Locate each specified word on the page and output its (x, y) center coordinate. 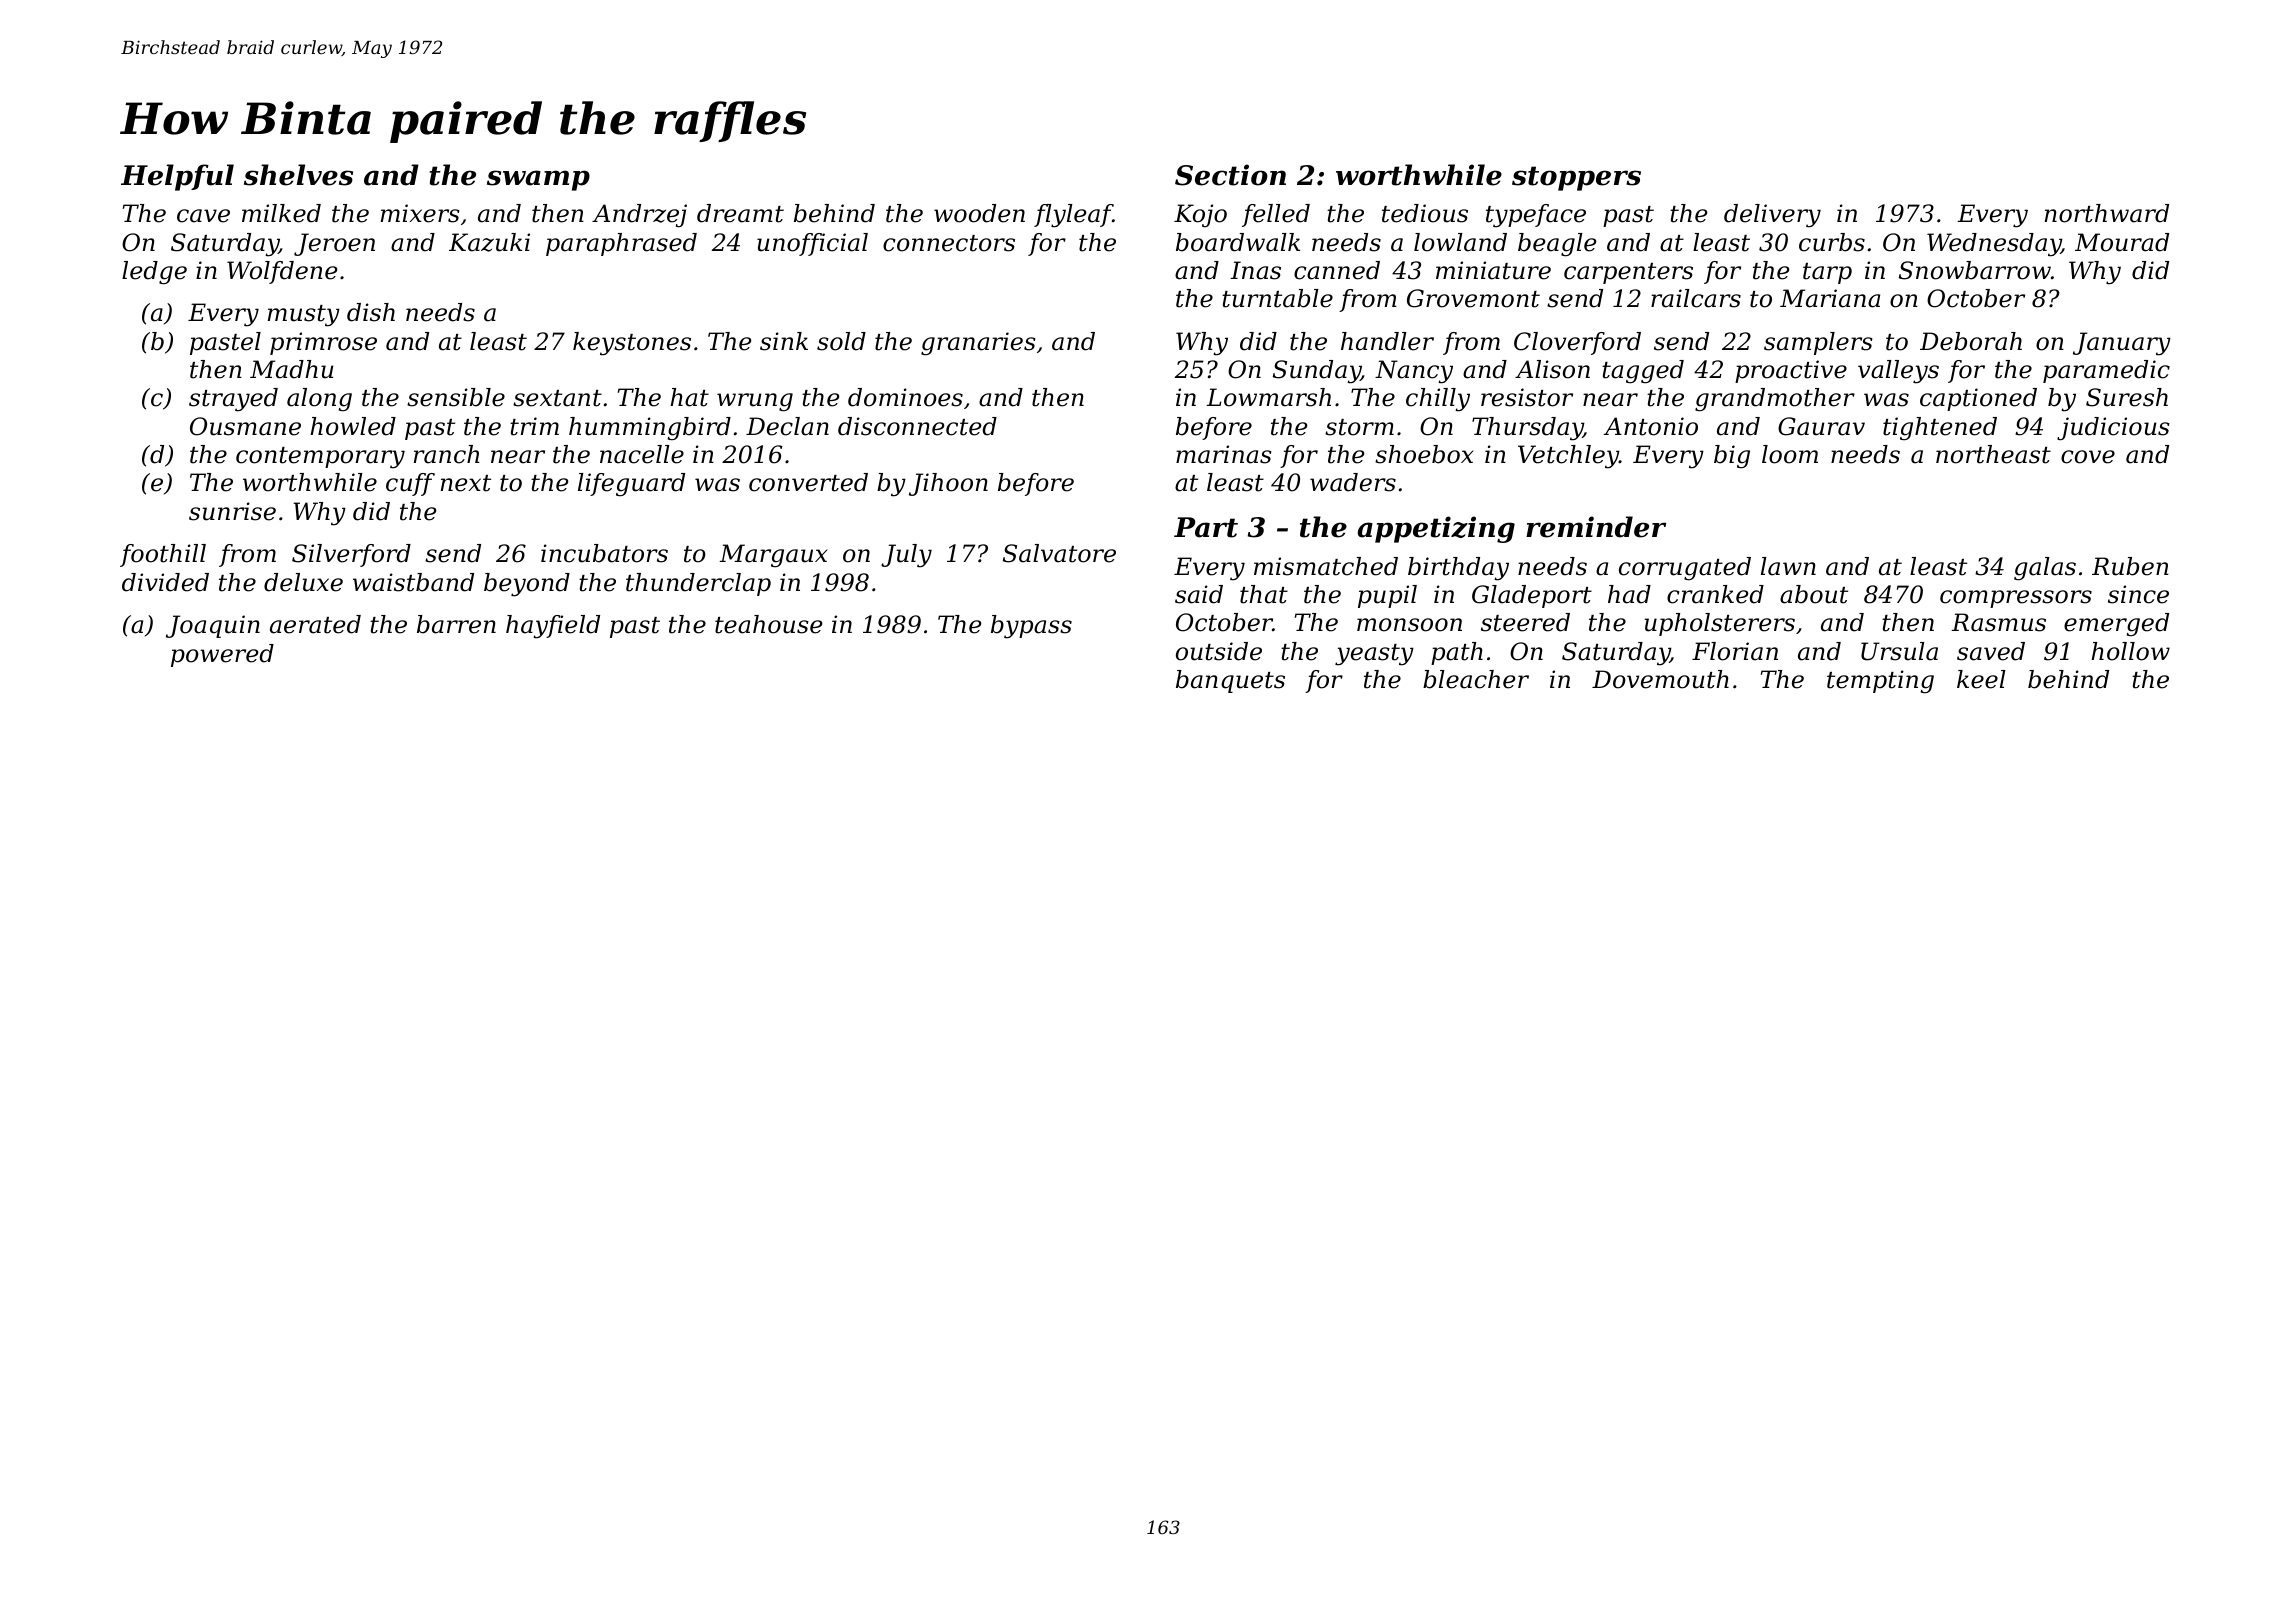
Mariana (1830, 298)
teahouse (769, 624)
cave (203, 216)
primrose (323, 343)
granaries (978, 344)
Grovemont (1473, 298)
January (2122, 344)
